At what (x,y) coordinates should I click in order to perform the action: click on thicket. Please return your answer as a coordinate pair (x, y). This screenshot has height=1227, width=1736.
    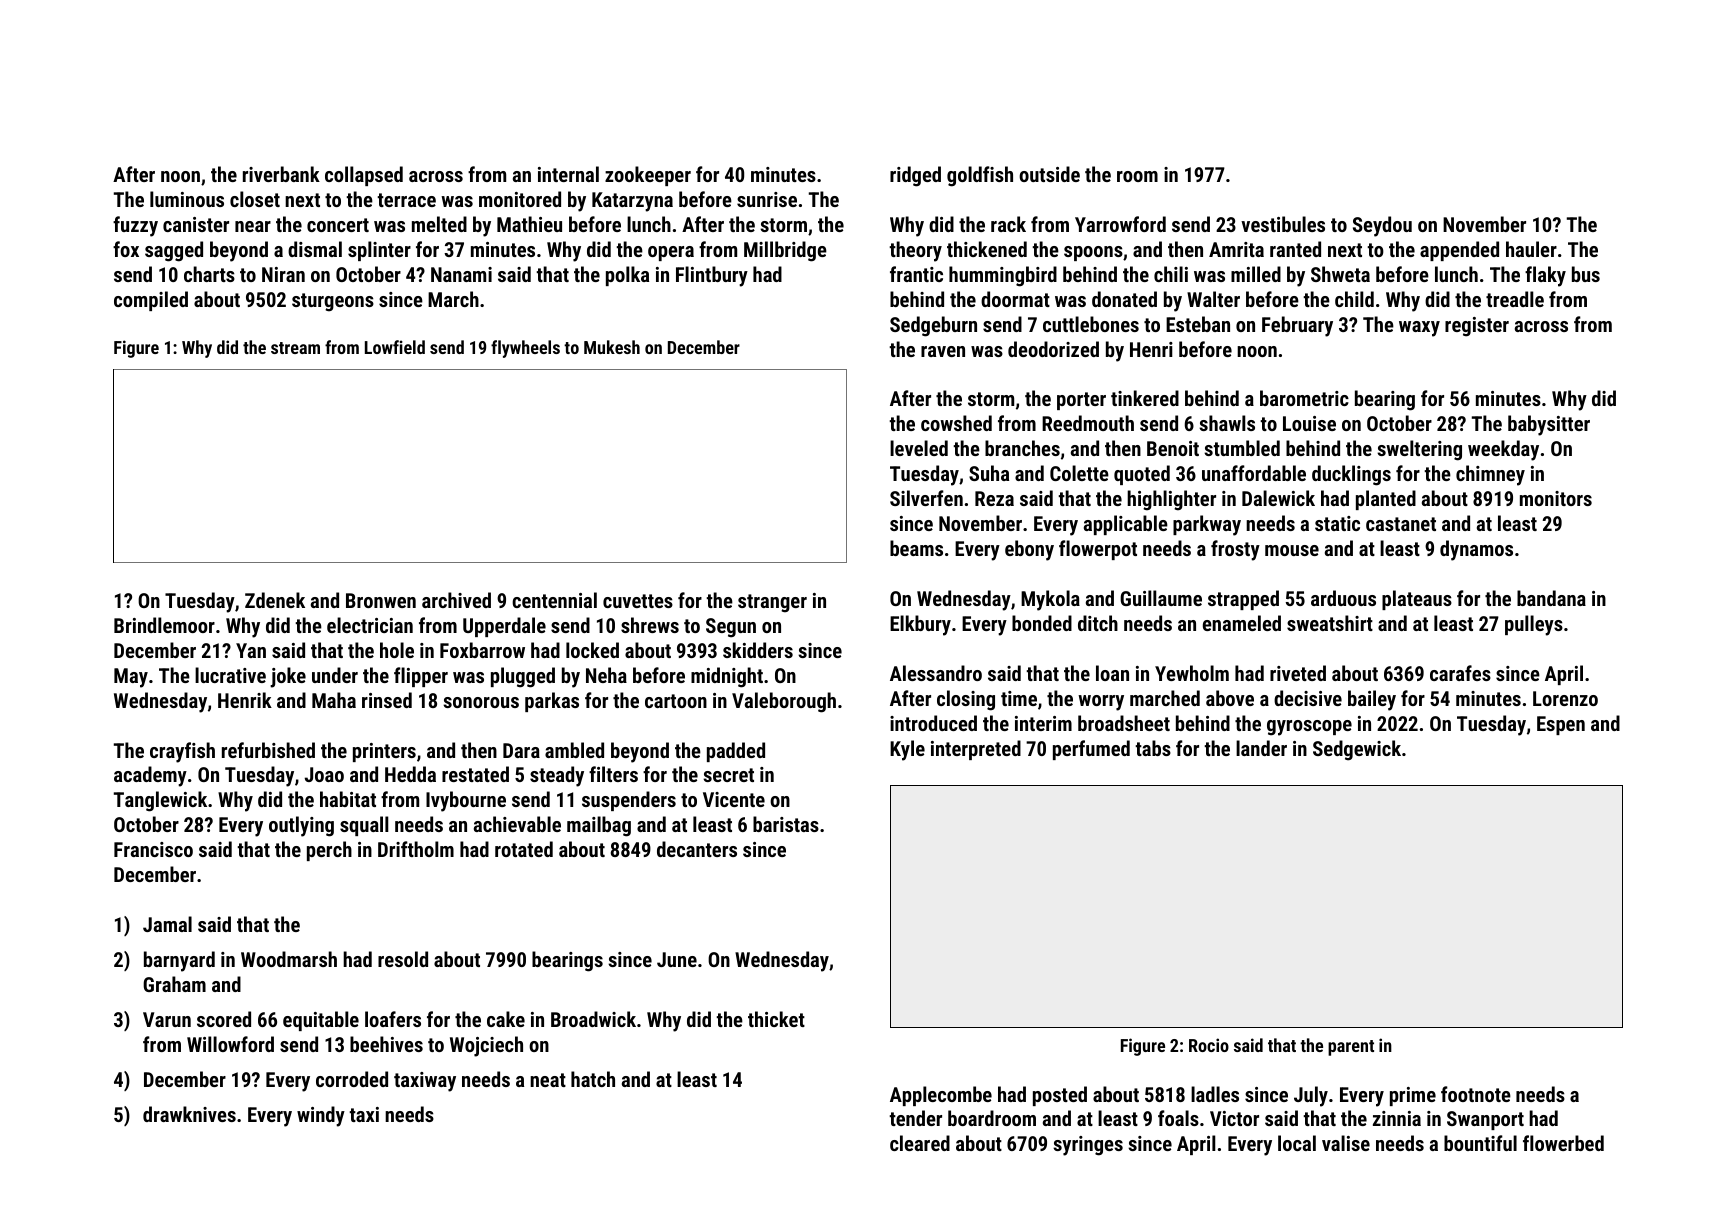
    Looking at the image, I should click on (776, 1019).
